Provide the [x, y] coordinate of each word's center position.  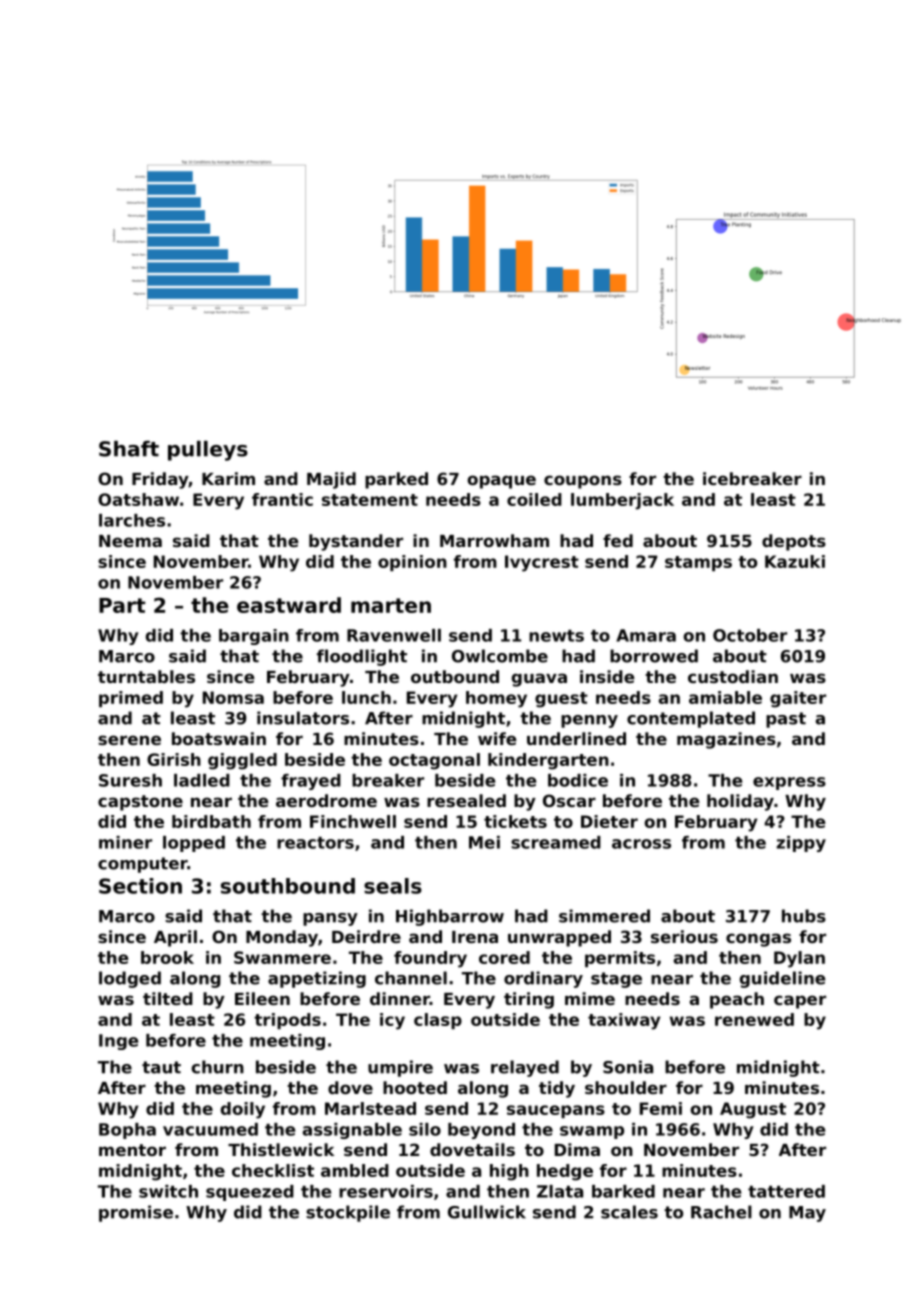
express [789, 783]
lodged [130, 979]
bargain [254, 637]
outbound [455, 676]
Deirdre [366, 936]
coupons [583, 482]
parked [396, 480]
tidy [557, 1089]
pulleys [208, 451]
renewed [754, 1019]
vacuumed [210, 1129]
